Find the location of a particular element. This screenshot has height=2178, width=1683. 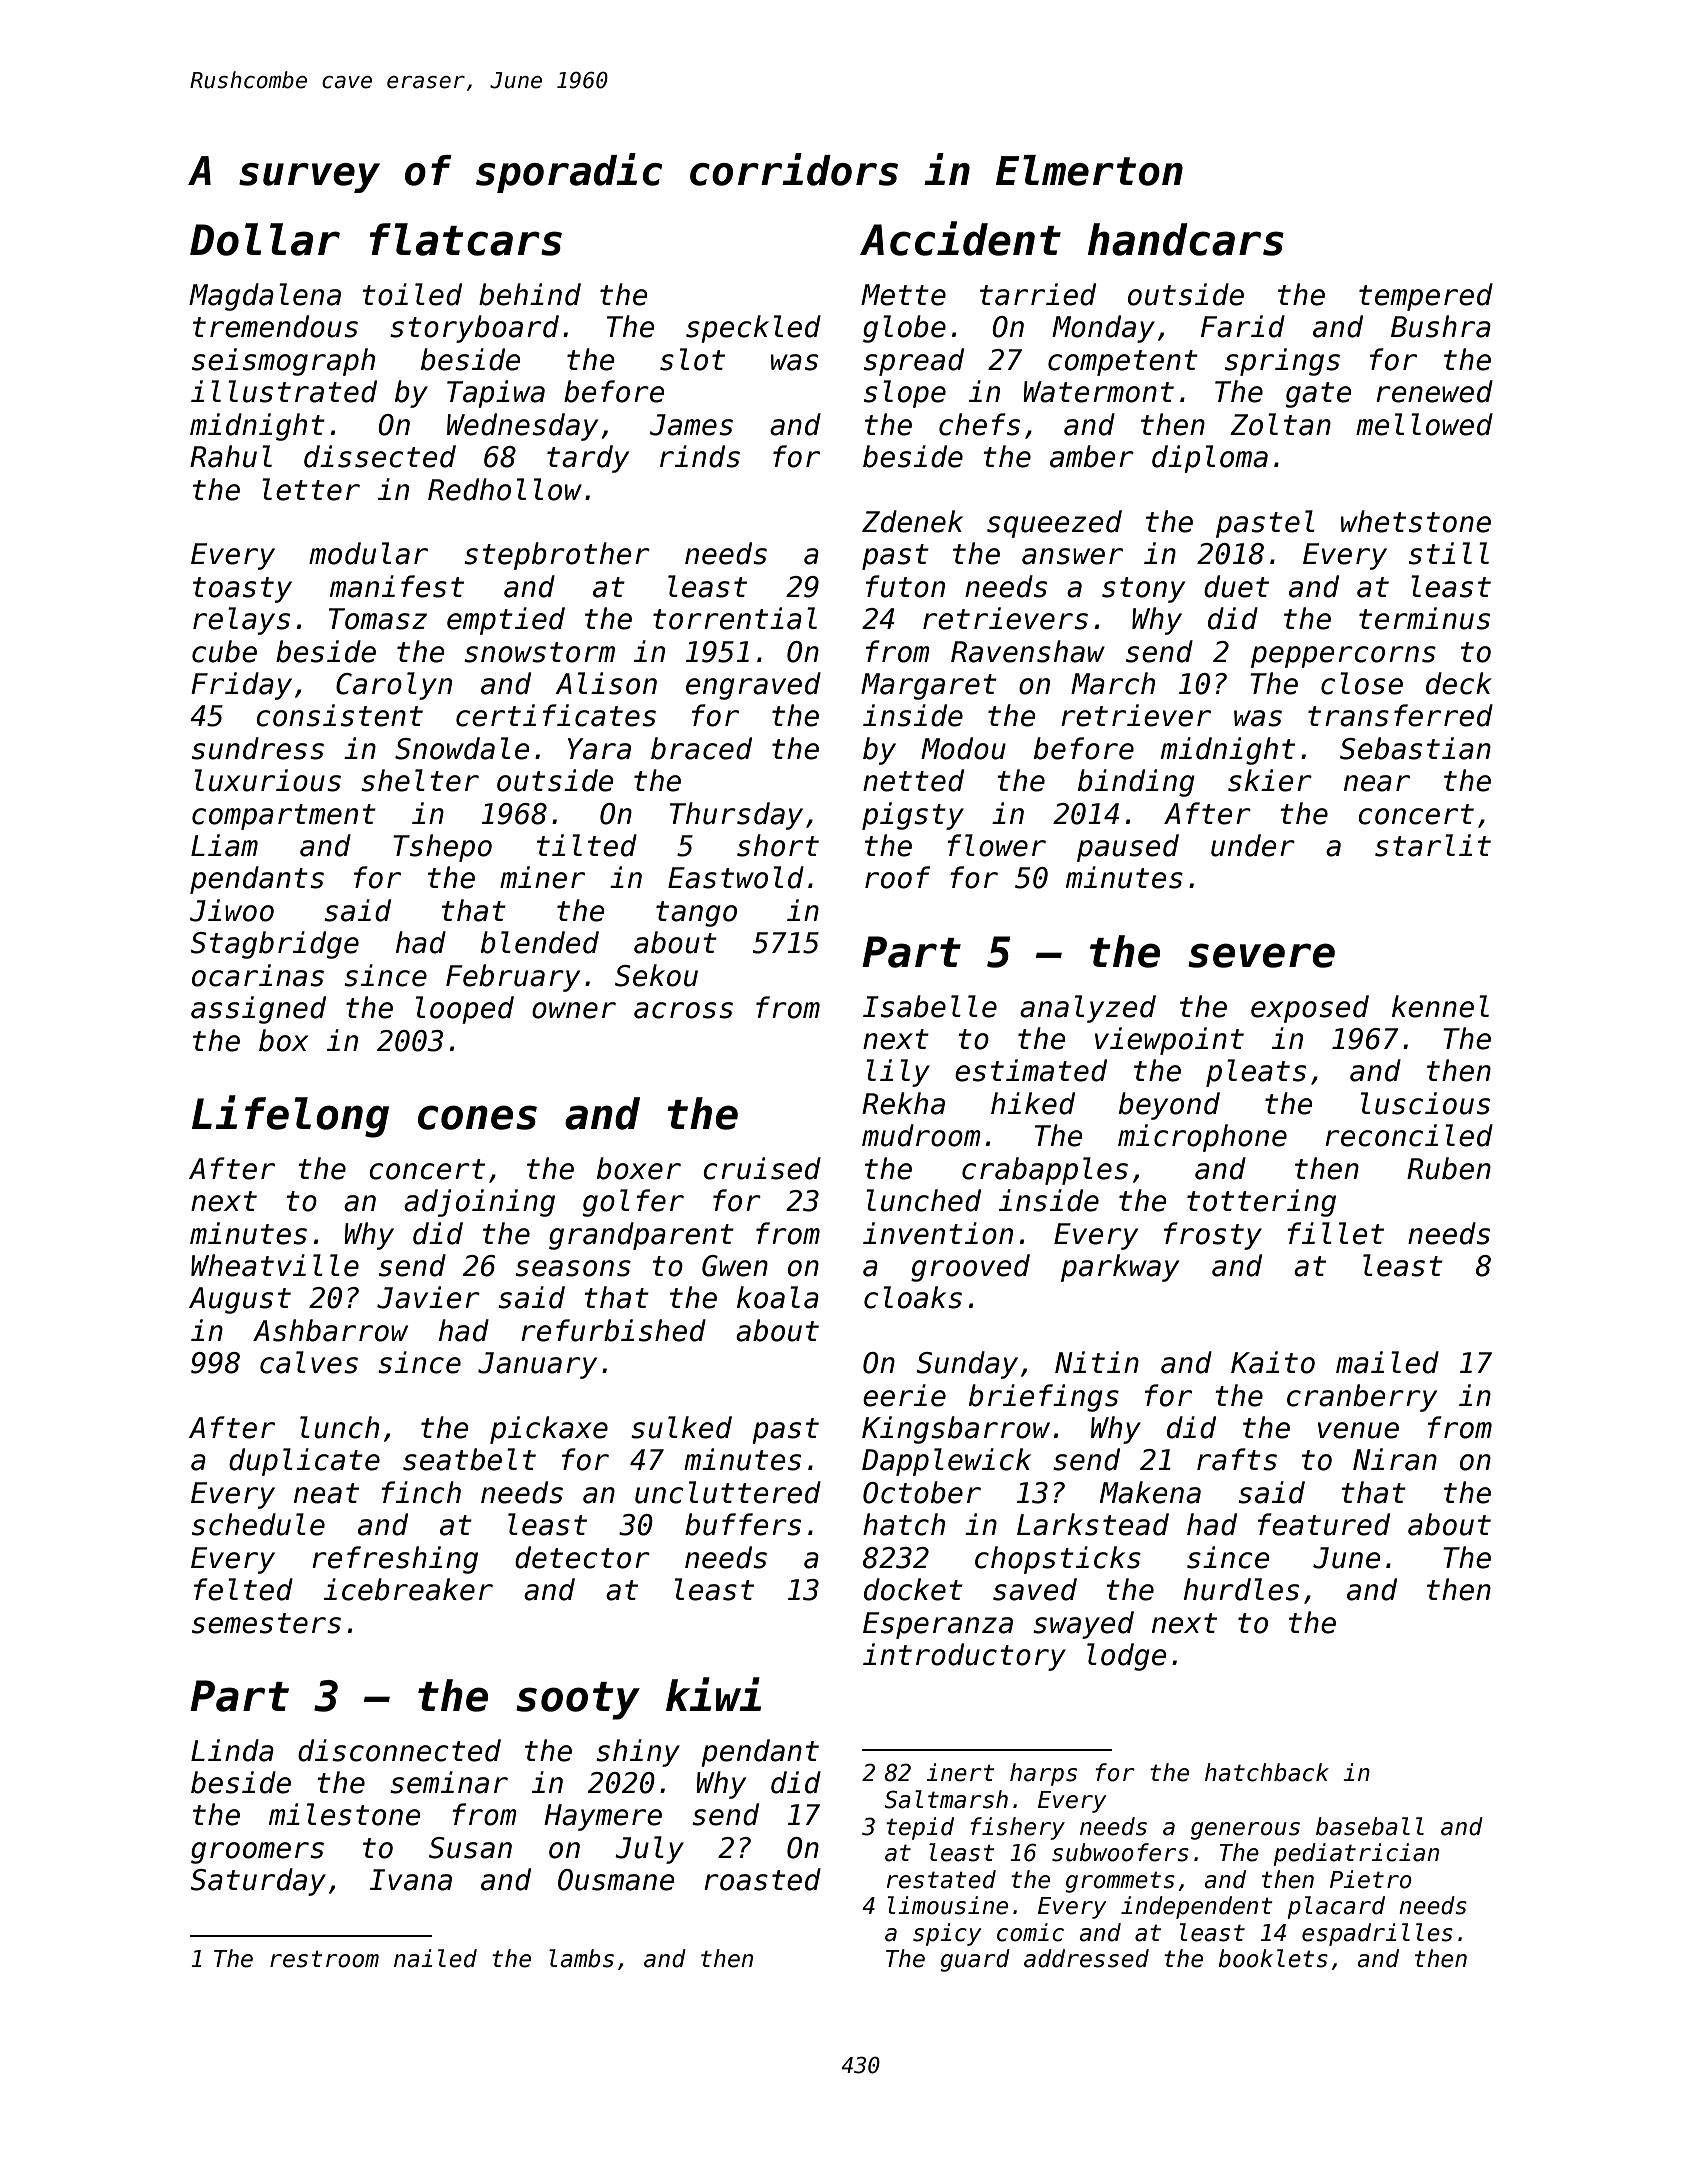

handcars is located at coordinates (1186, 239).
